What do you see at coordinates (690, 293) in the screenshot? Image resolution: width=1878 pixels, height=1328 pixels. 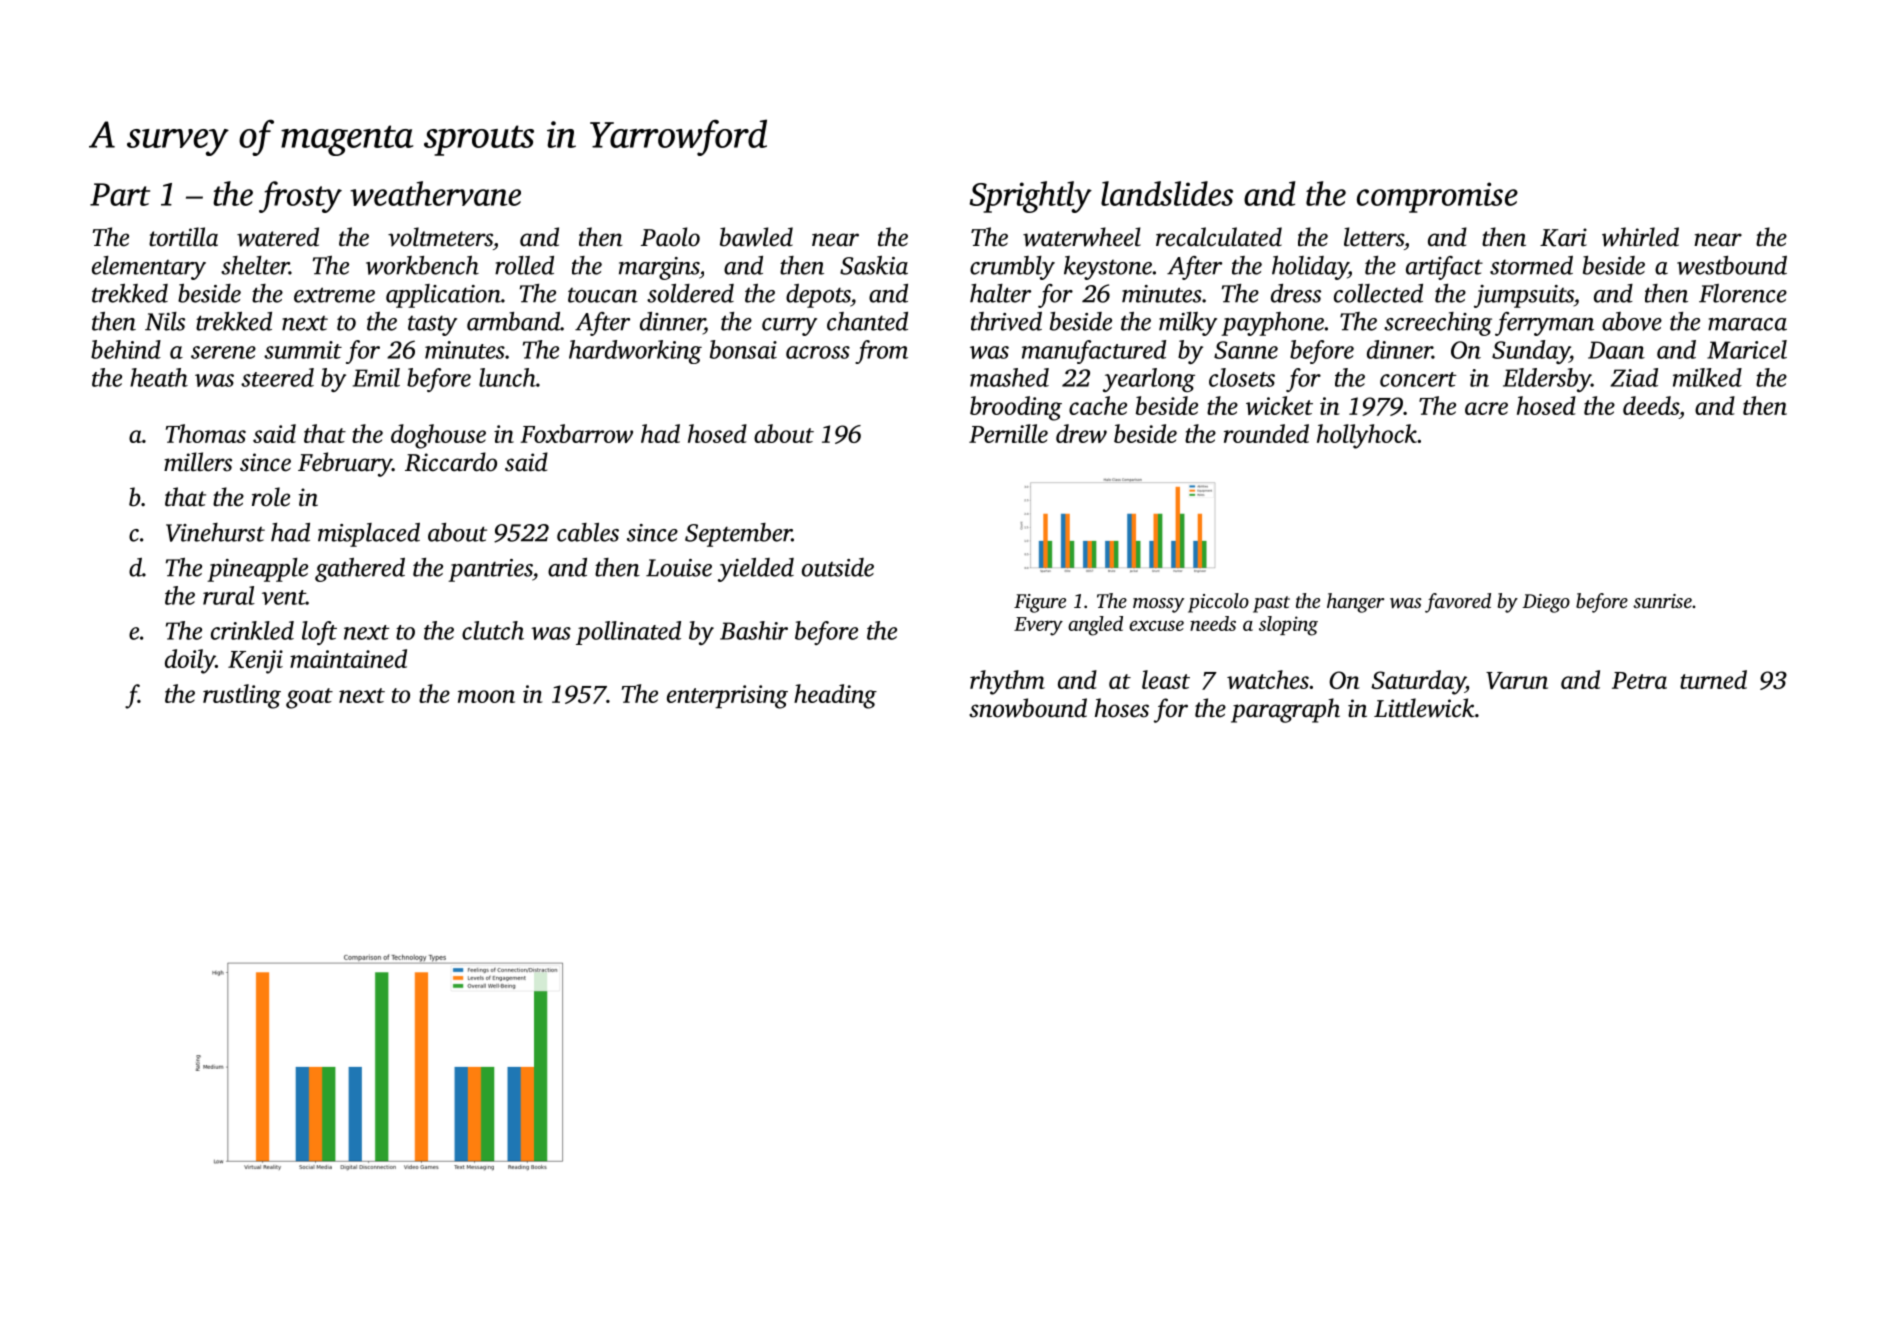 I see `soldered` at bounding box center [690, 293].
